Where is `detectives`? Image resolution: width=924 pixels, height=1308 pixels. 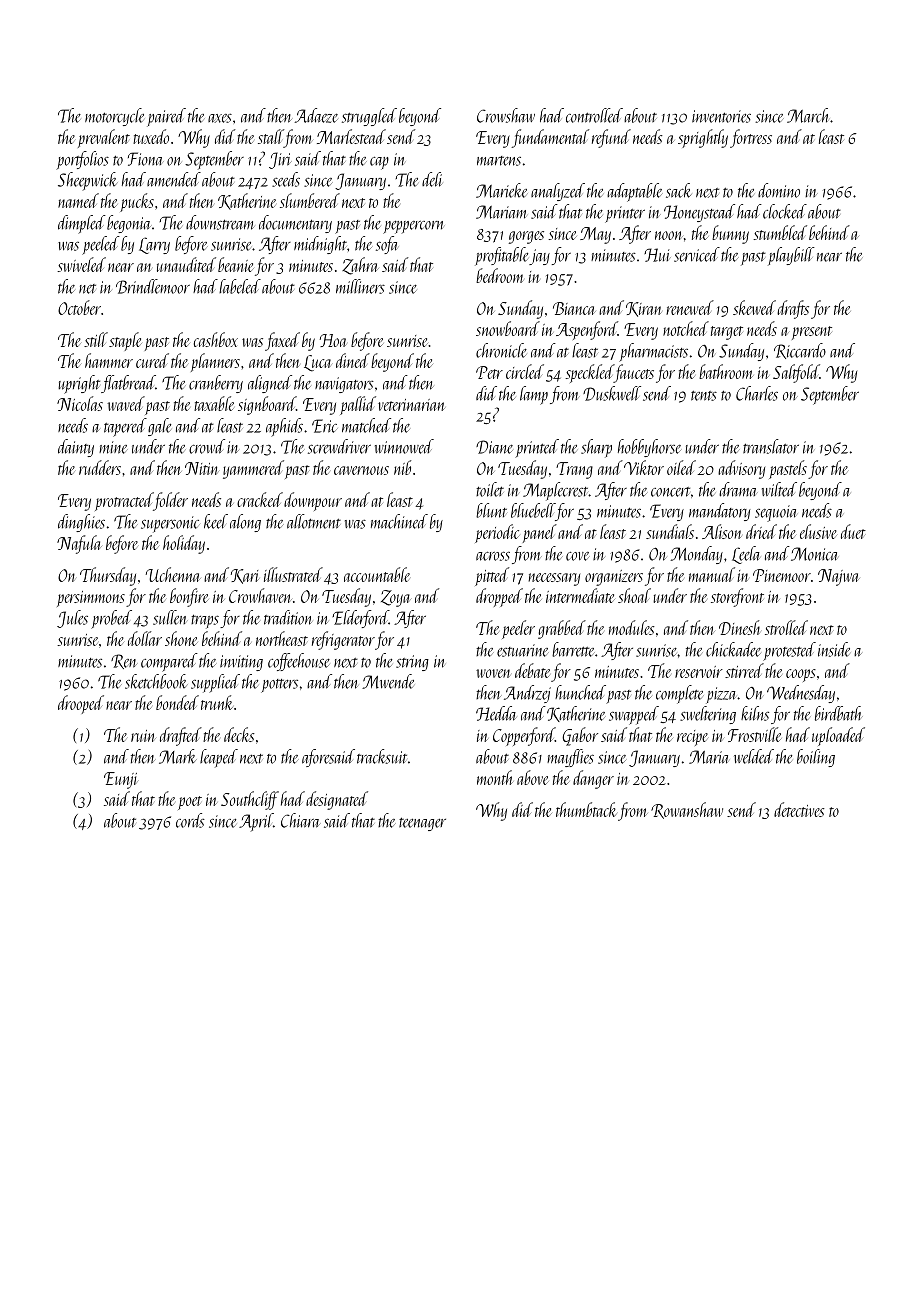 detectives is located at coordinates (799, 809).
